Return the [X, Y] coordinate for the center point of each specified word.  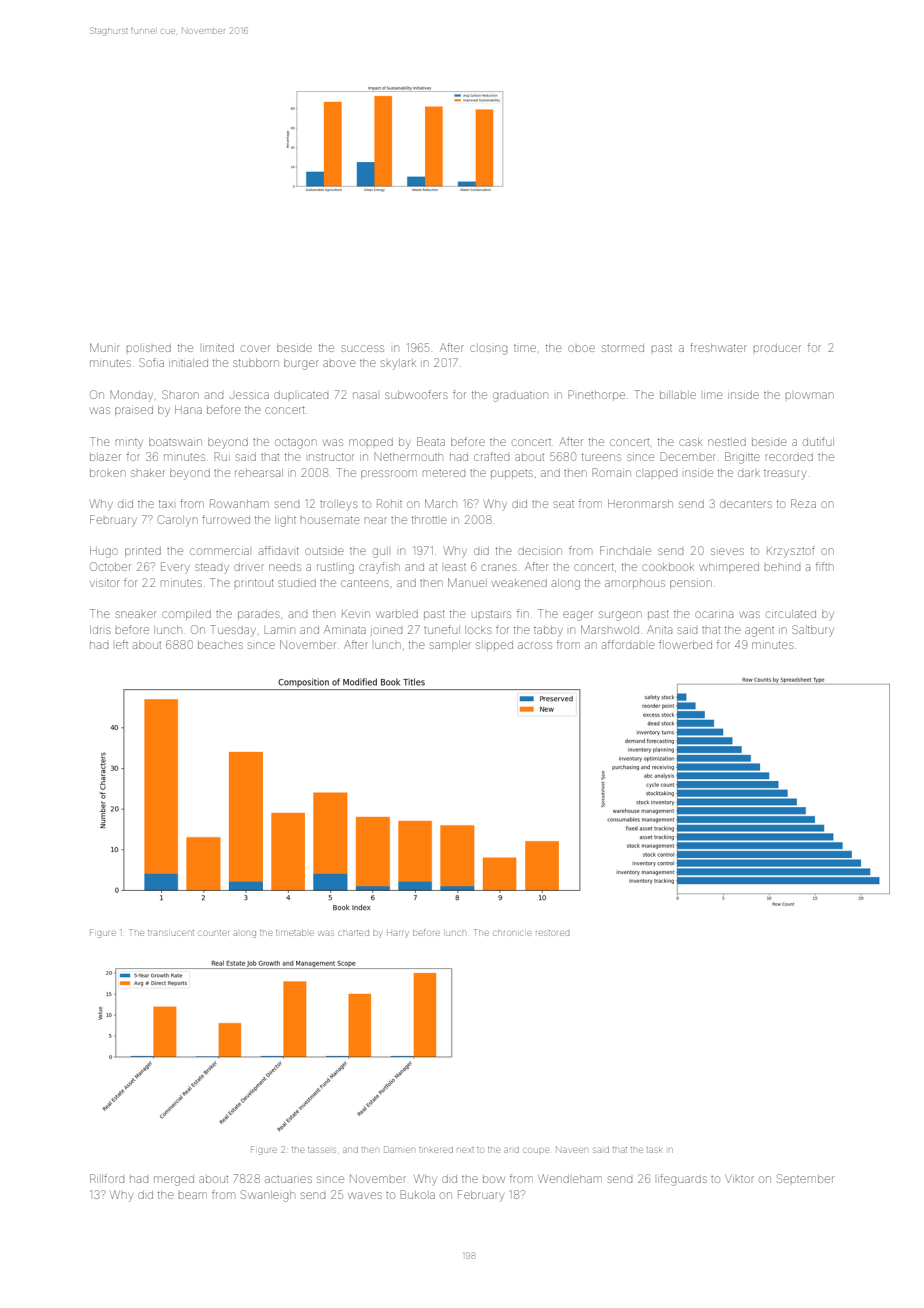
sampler [450, 646]
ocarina [714, 614]
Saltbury [813, 631]
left [122, 644]
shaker [148, 473]
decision [540, 551]
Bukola [417, 1194]
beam [193, 1195]
